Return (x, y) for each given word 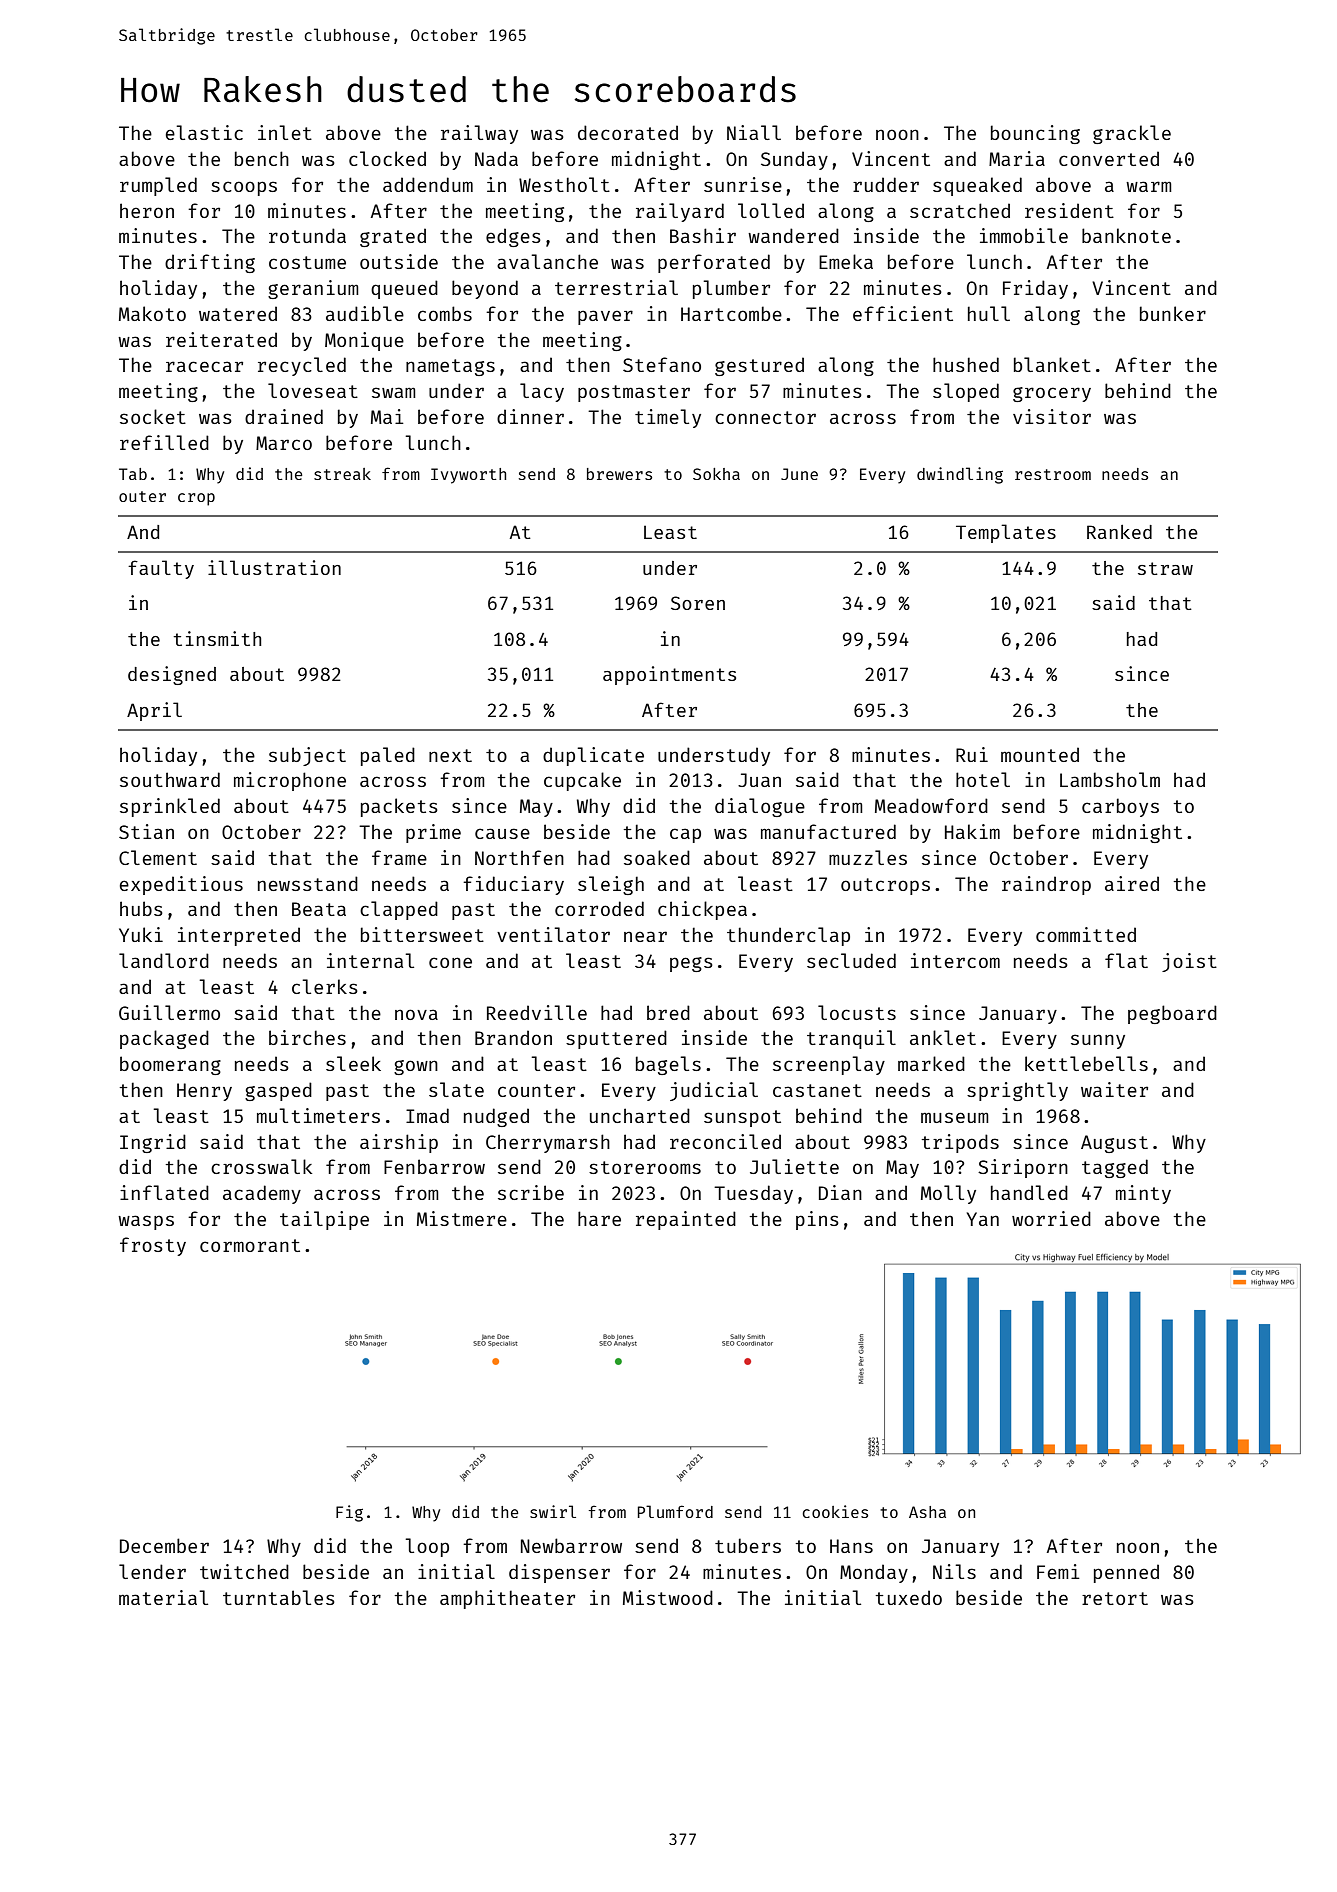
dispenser (559, 1573)
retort (1115, 1598)
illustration (274, 567)
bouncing (1035, 134)
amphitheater (507, 1599)
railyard (680, 212)
